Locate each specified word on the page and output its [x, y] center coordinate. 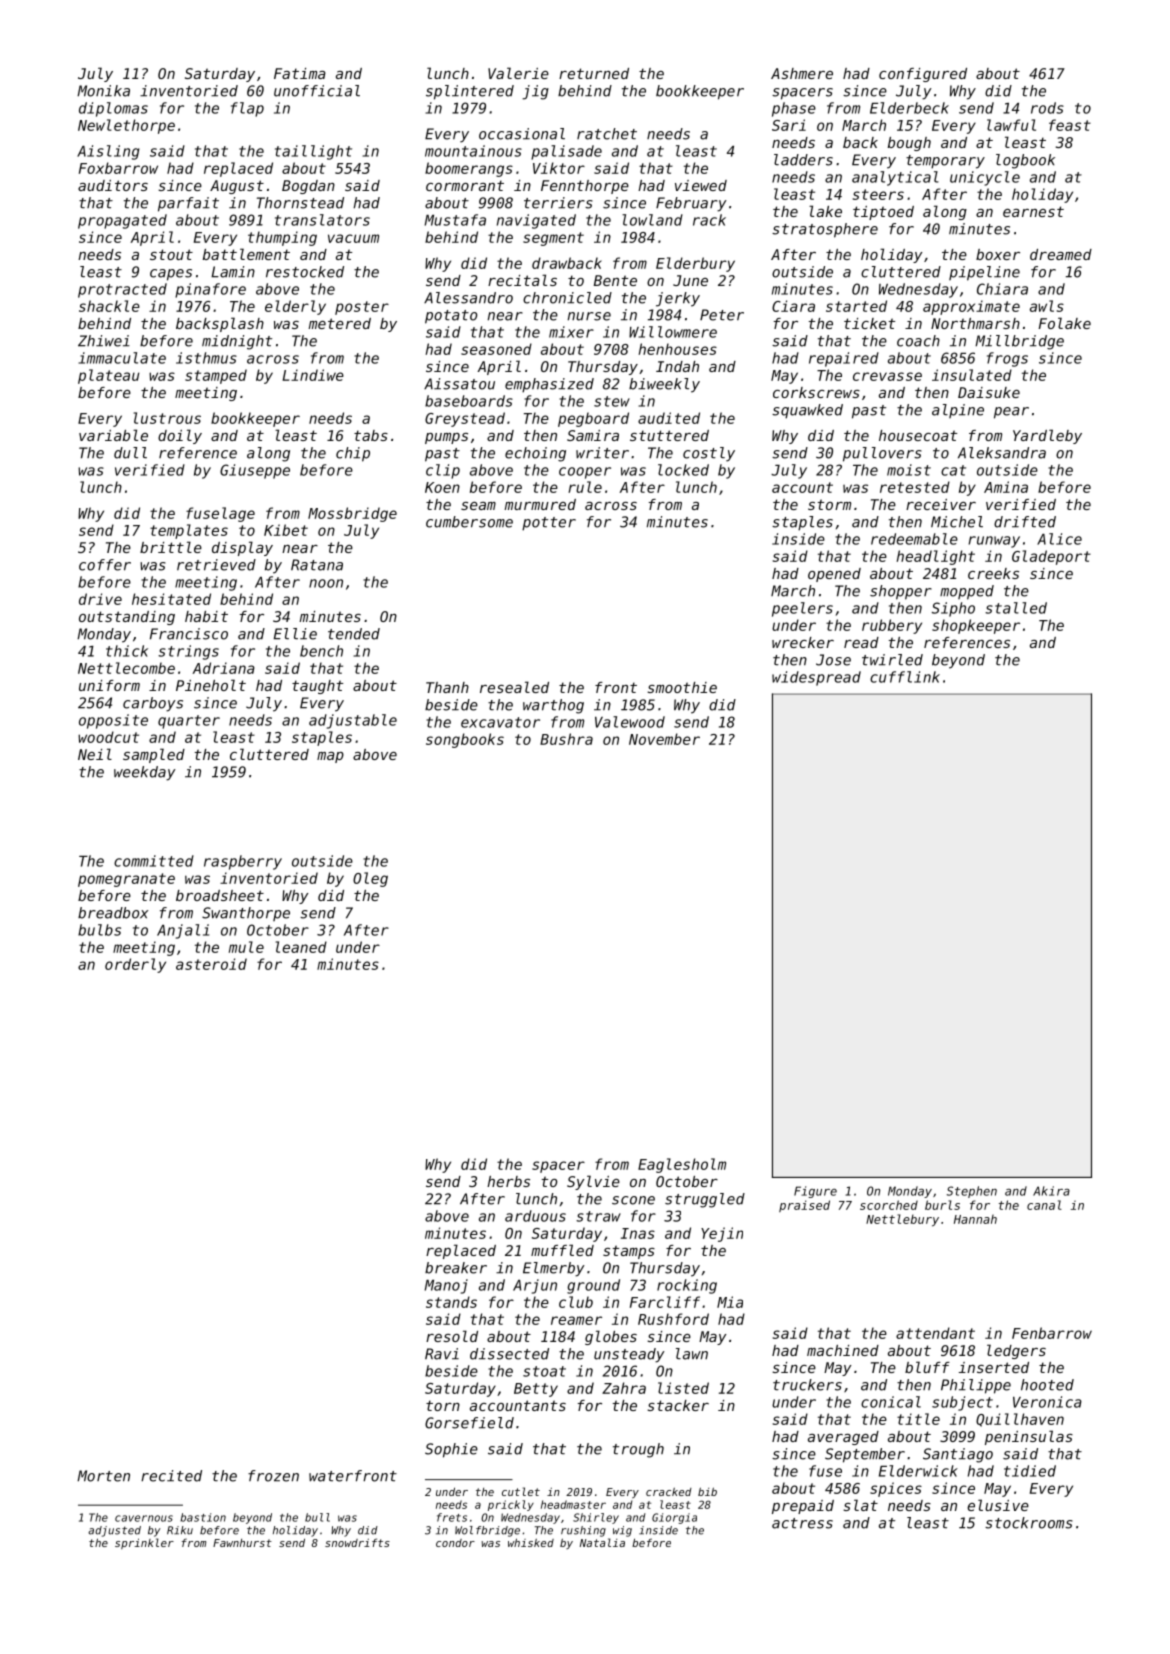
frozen [273, 1476]
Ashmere [802, 73]
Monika [103, 91]
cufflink [905, 677]
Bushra [566, 739]
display [242, 548]
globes [611, 1337]
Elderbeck [909, 108]
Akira [1051, 1191]
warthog [553, 706]
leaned [301, 947]
